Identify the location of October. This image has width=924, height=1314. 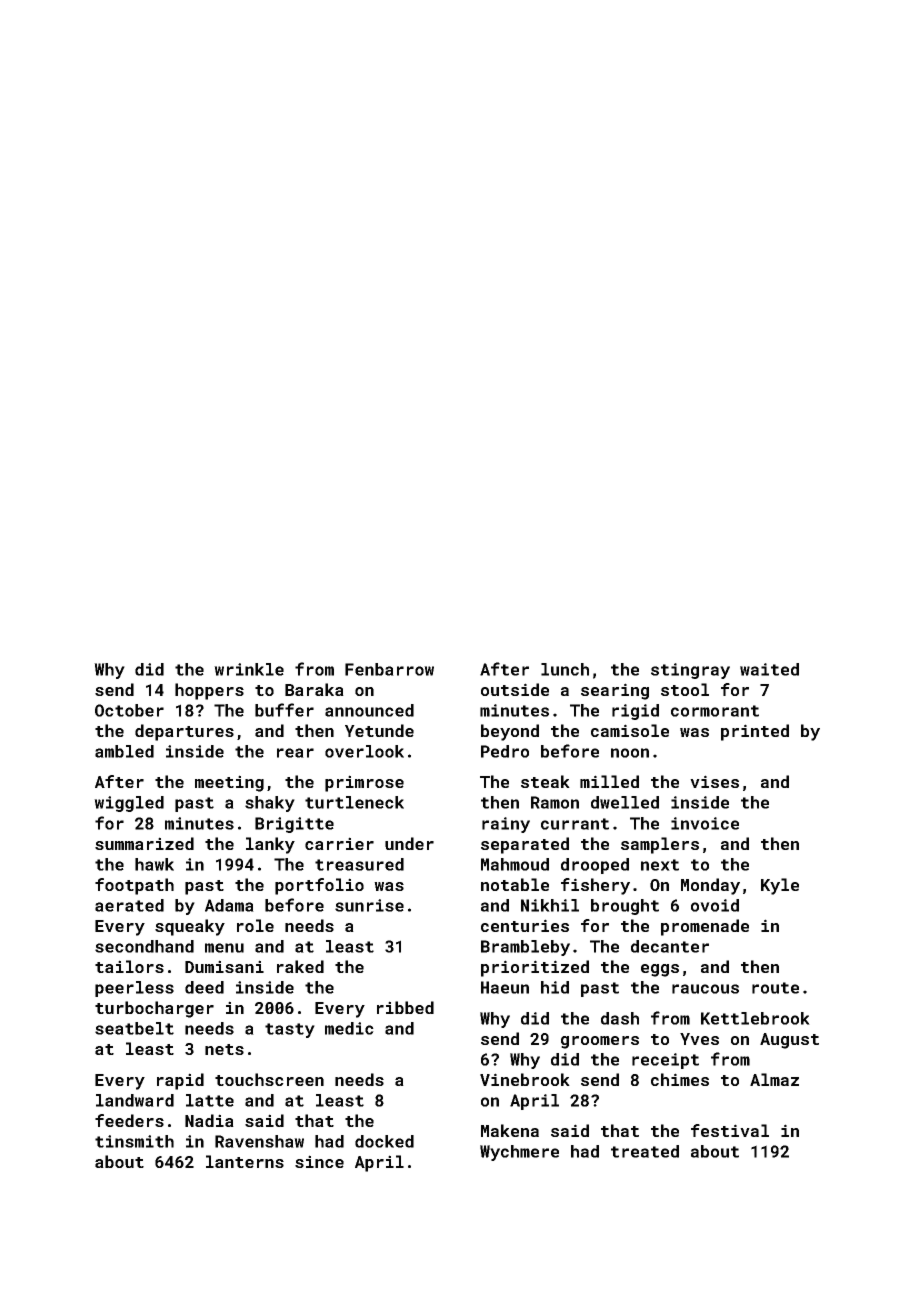
(129, 710).
